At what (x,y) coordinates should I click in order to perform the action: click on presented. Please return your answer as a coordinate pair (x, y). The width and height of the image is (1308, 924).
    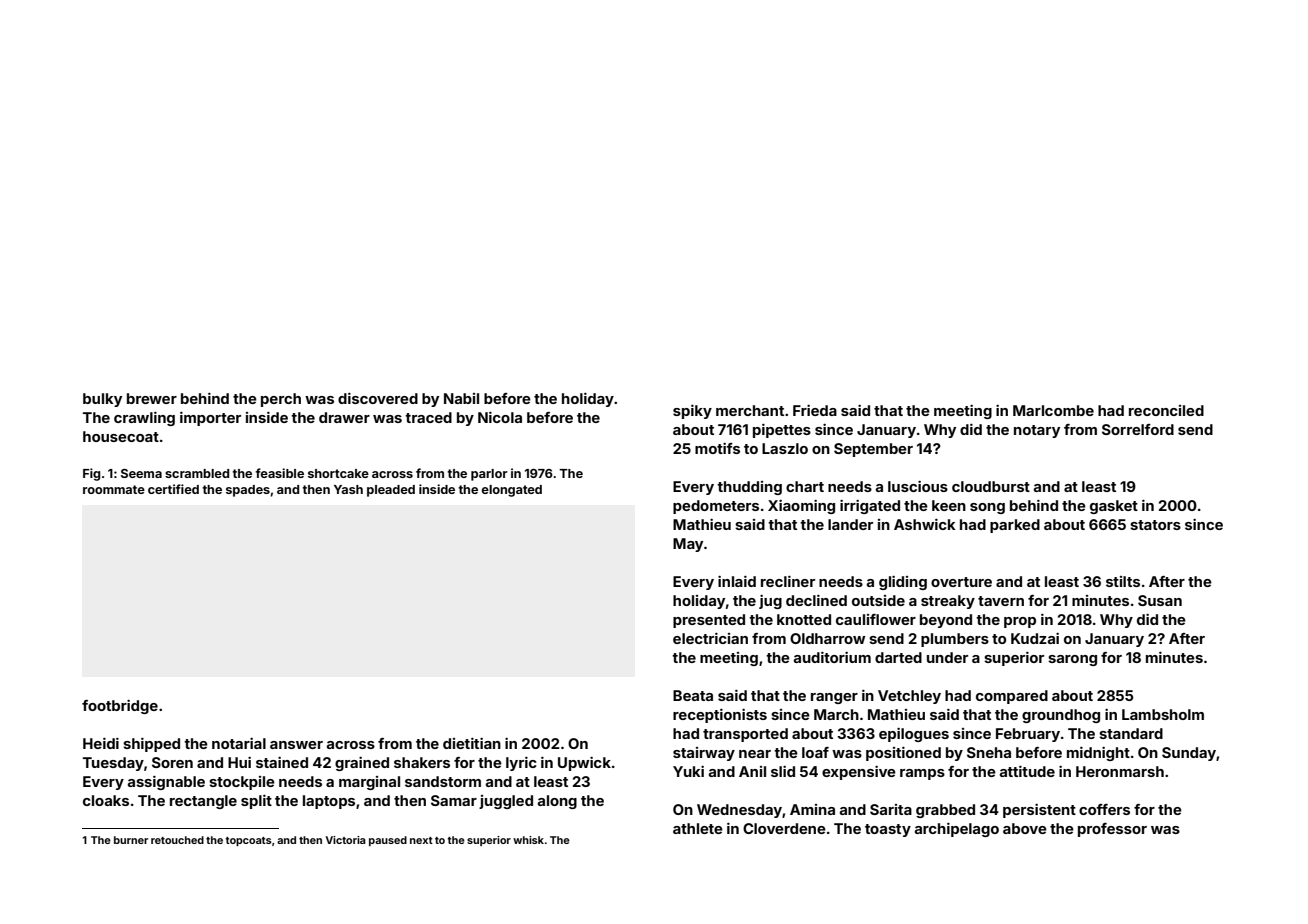
    Looking at the image, I should click on (709, 621).
